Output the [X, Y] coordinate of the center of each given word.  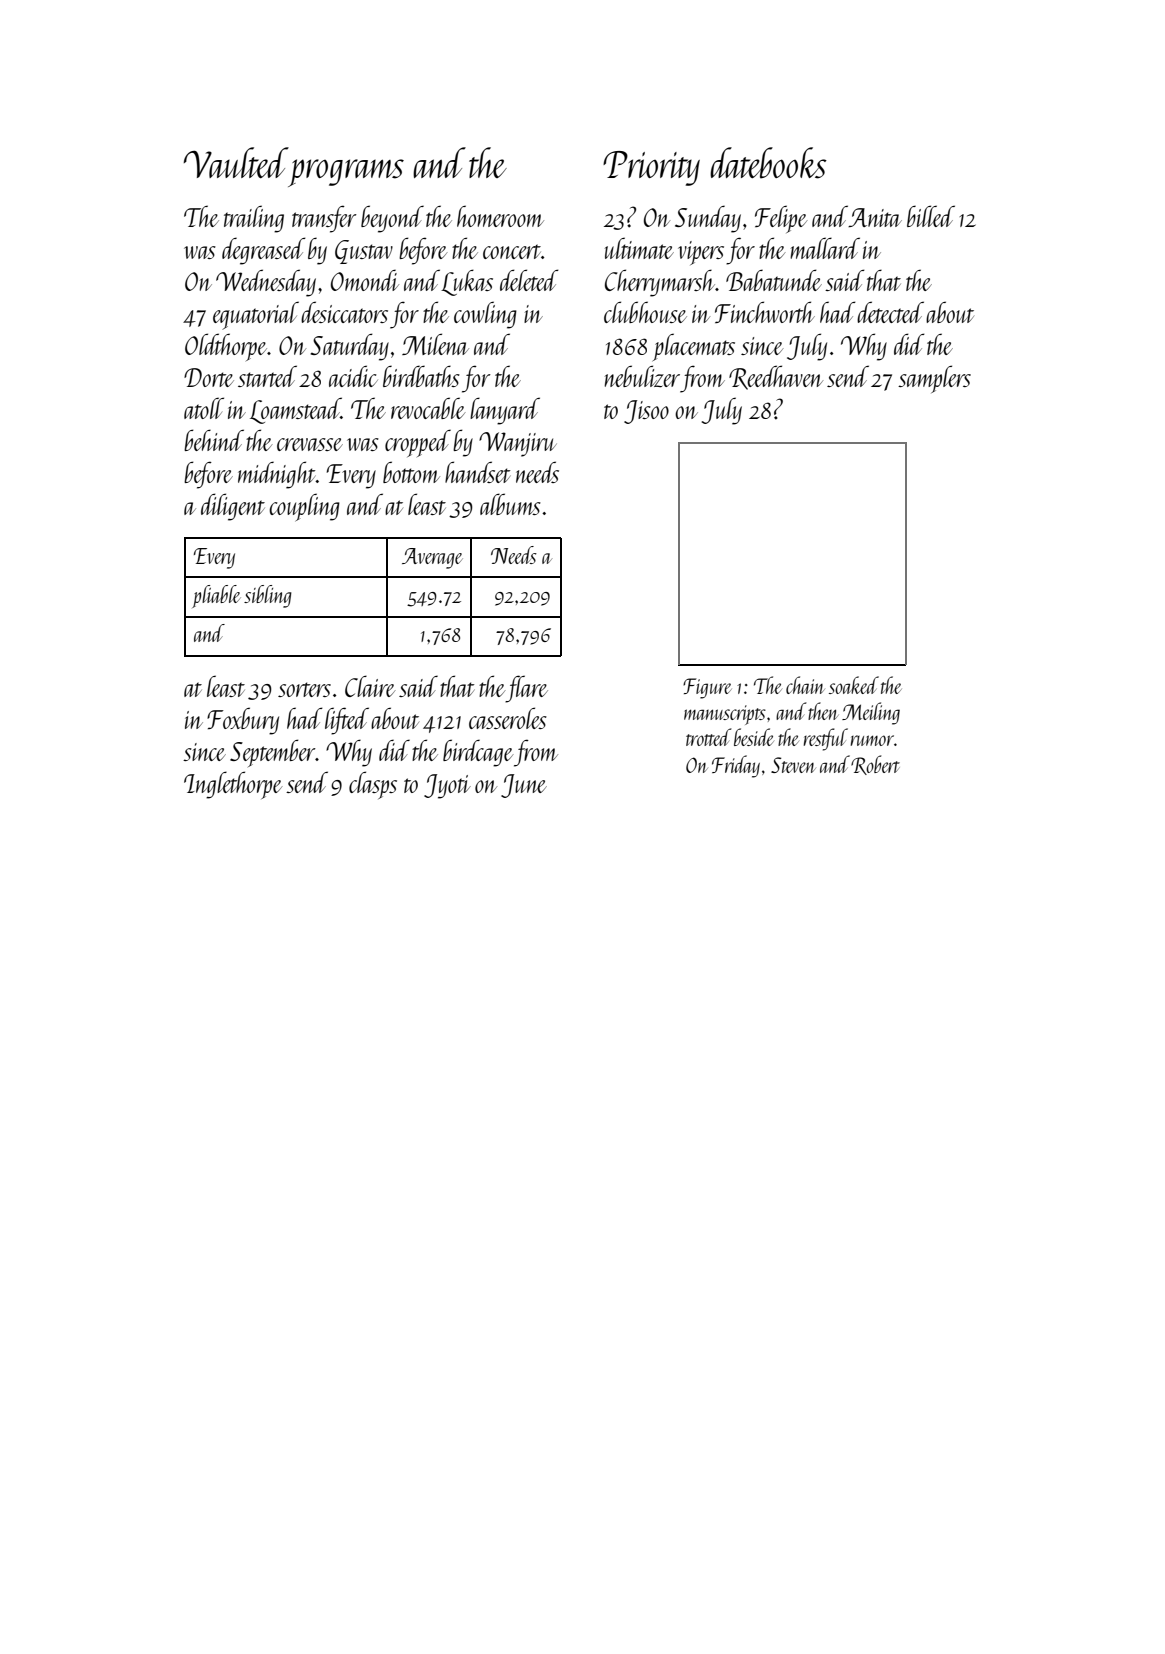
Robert [875, 765]
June [524, 786]
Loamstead [295, 411]
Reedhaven [776, 377]
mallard [825, 248]
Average [432, 558]
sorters [304, 689]
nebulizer [642, 376]
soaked [854, 685]
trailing [254, 219]
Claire [370, 686]
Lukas [467, 282]
